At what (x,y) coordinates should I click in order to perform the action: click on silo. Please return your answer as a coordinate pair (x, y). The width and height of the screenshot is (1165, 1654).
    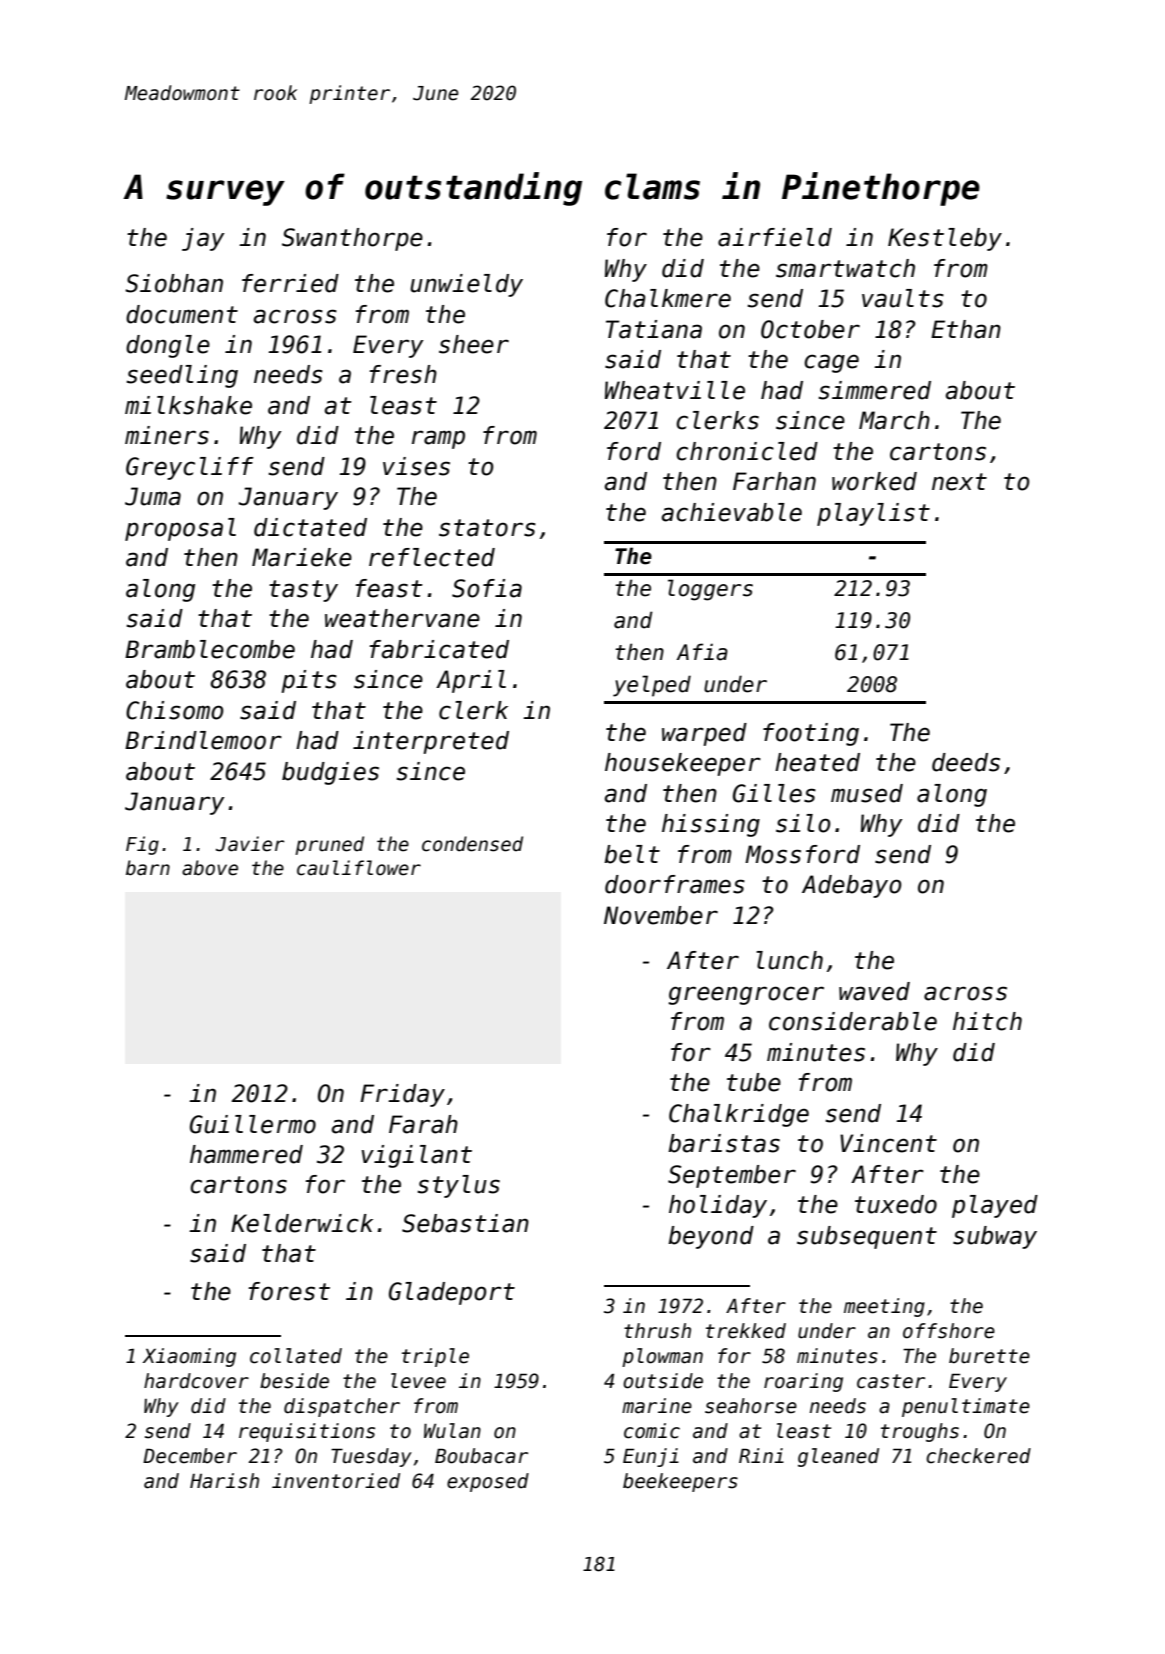
    Looking at the image, I should click on (803, 823).
